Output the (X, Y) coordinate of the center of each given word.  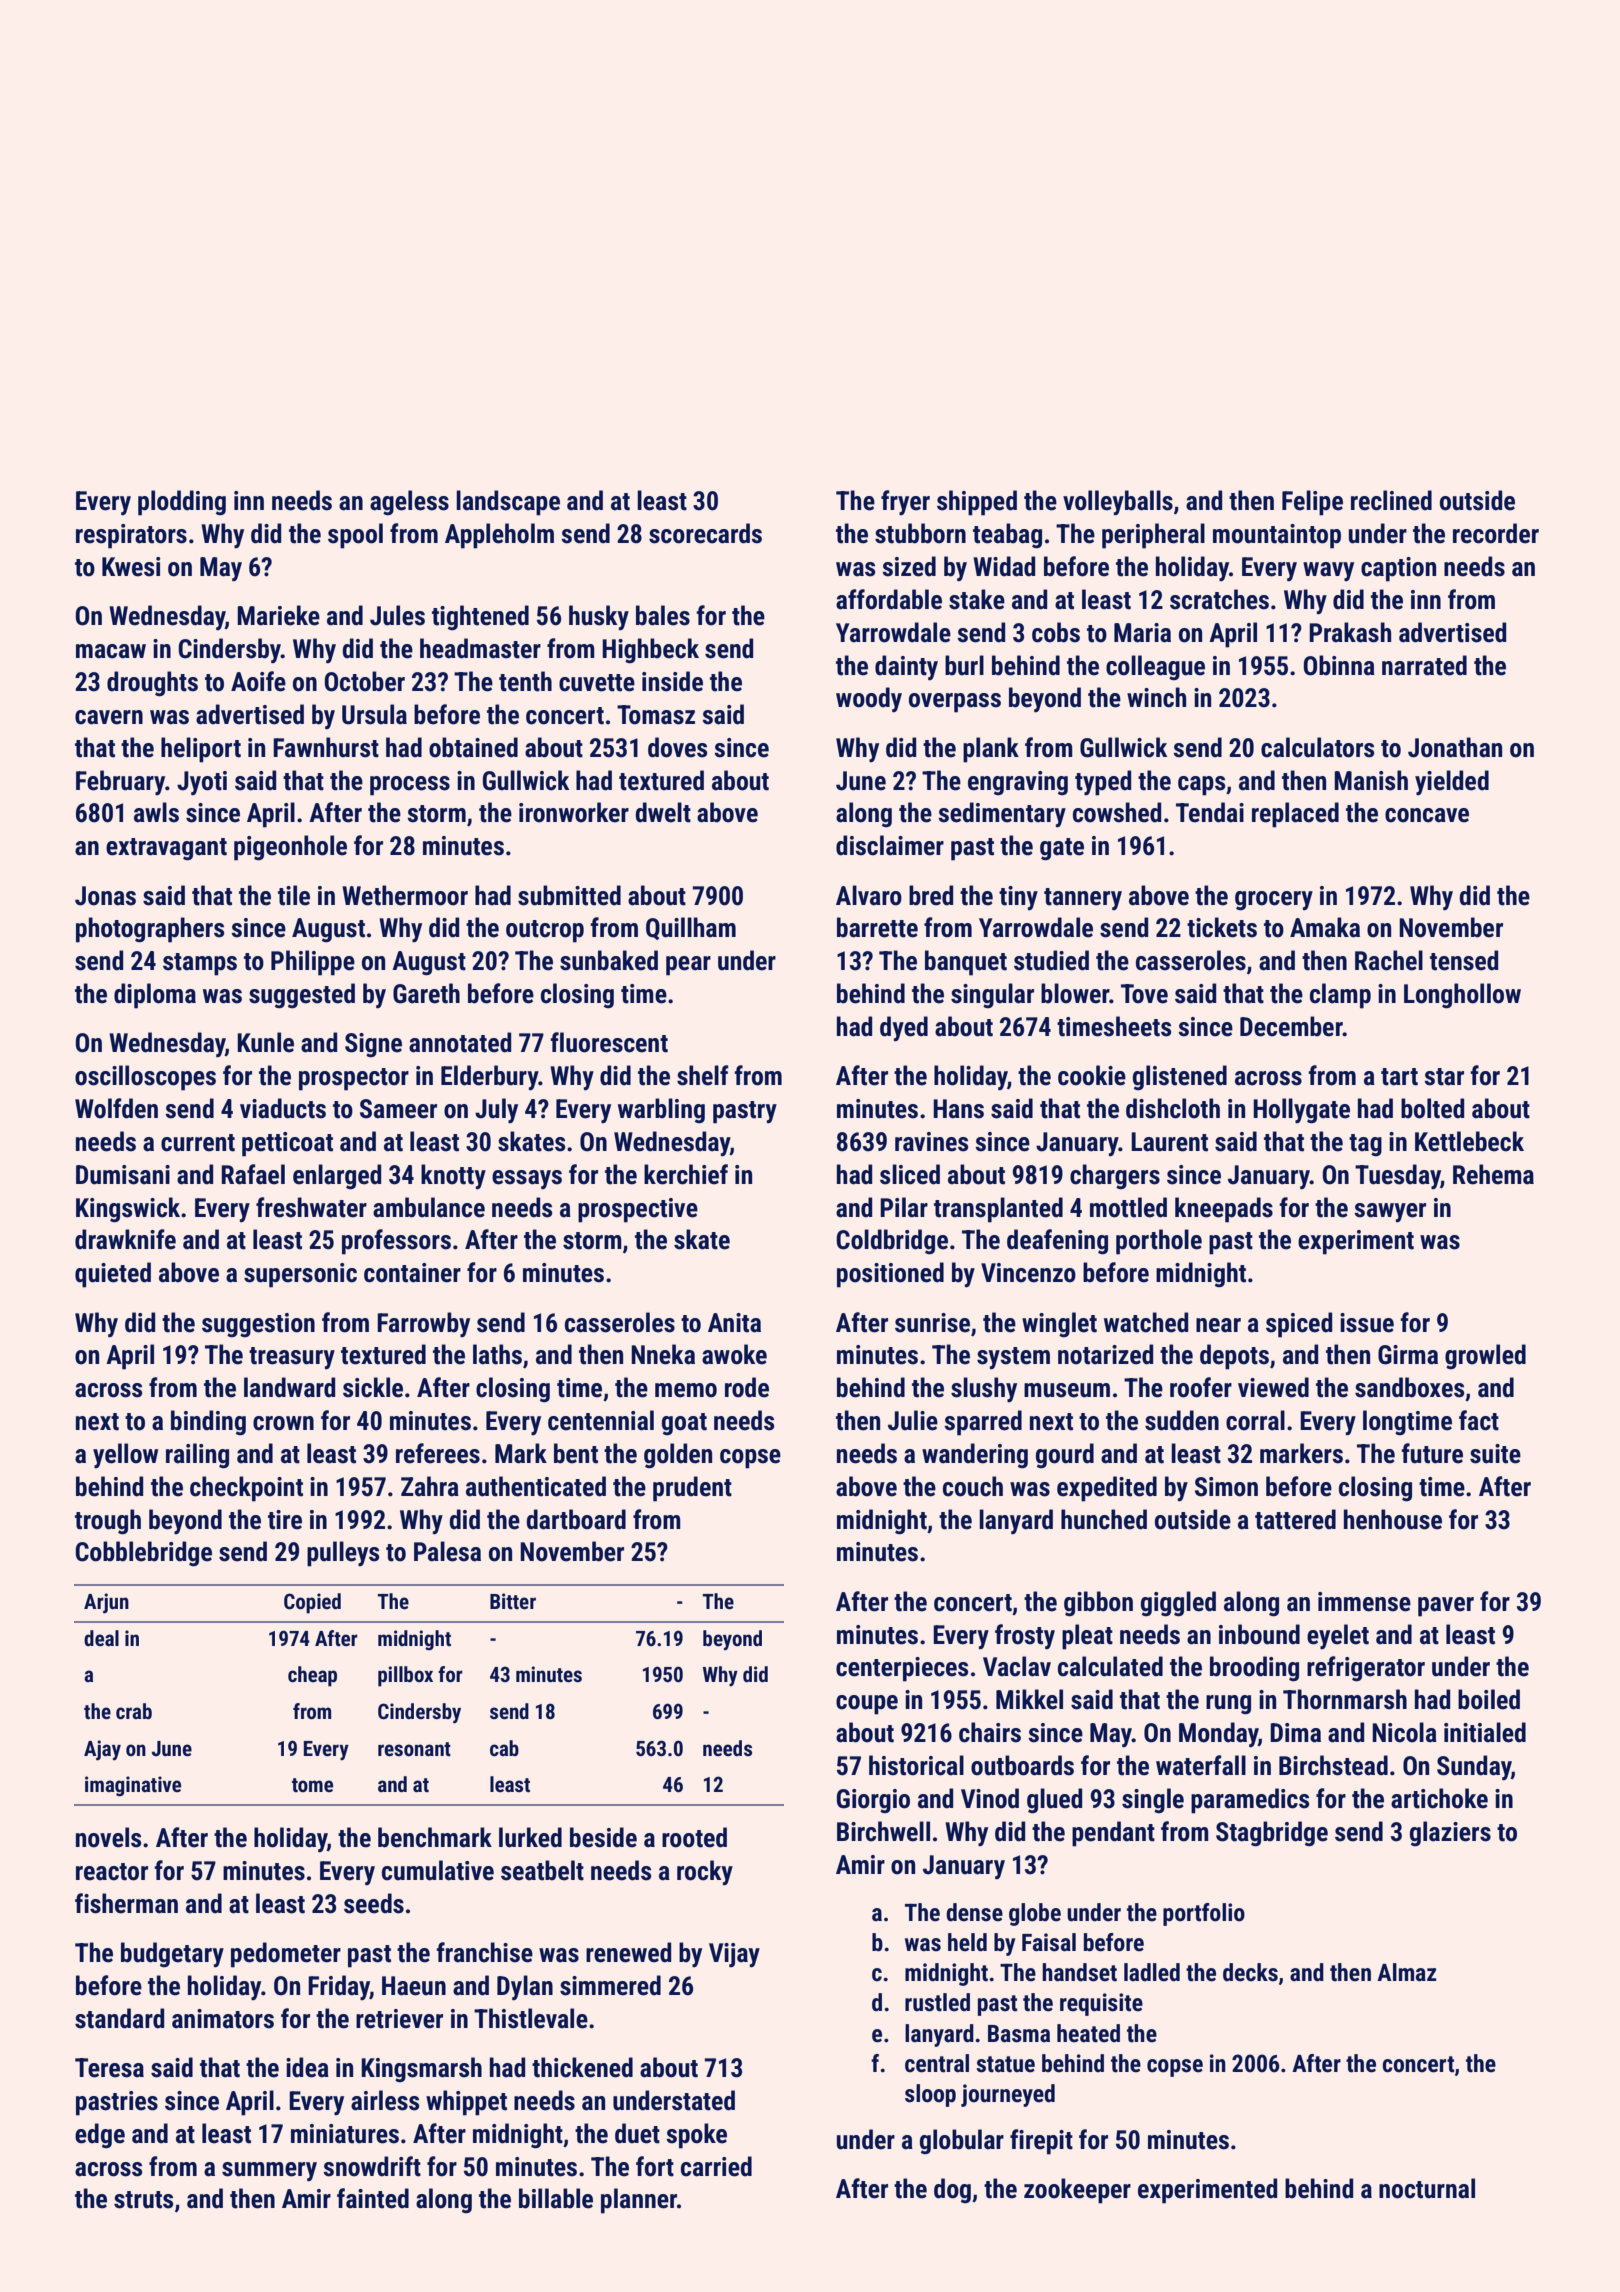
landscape (508, 503)
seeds (374, 1903)
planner (639, 2201)
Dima (1295, 1733)
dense (974, 1912)
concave (1427, 815)
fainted (373, 2198)
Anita (734, 1323)
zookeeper (1077, 2191)
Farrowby (423, 1324)
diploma (155, 996)
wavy (1328, 571)
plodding (182, 503)
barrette (877, 927)
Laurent (1169, 1142)
